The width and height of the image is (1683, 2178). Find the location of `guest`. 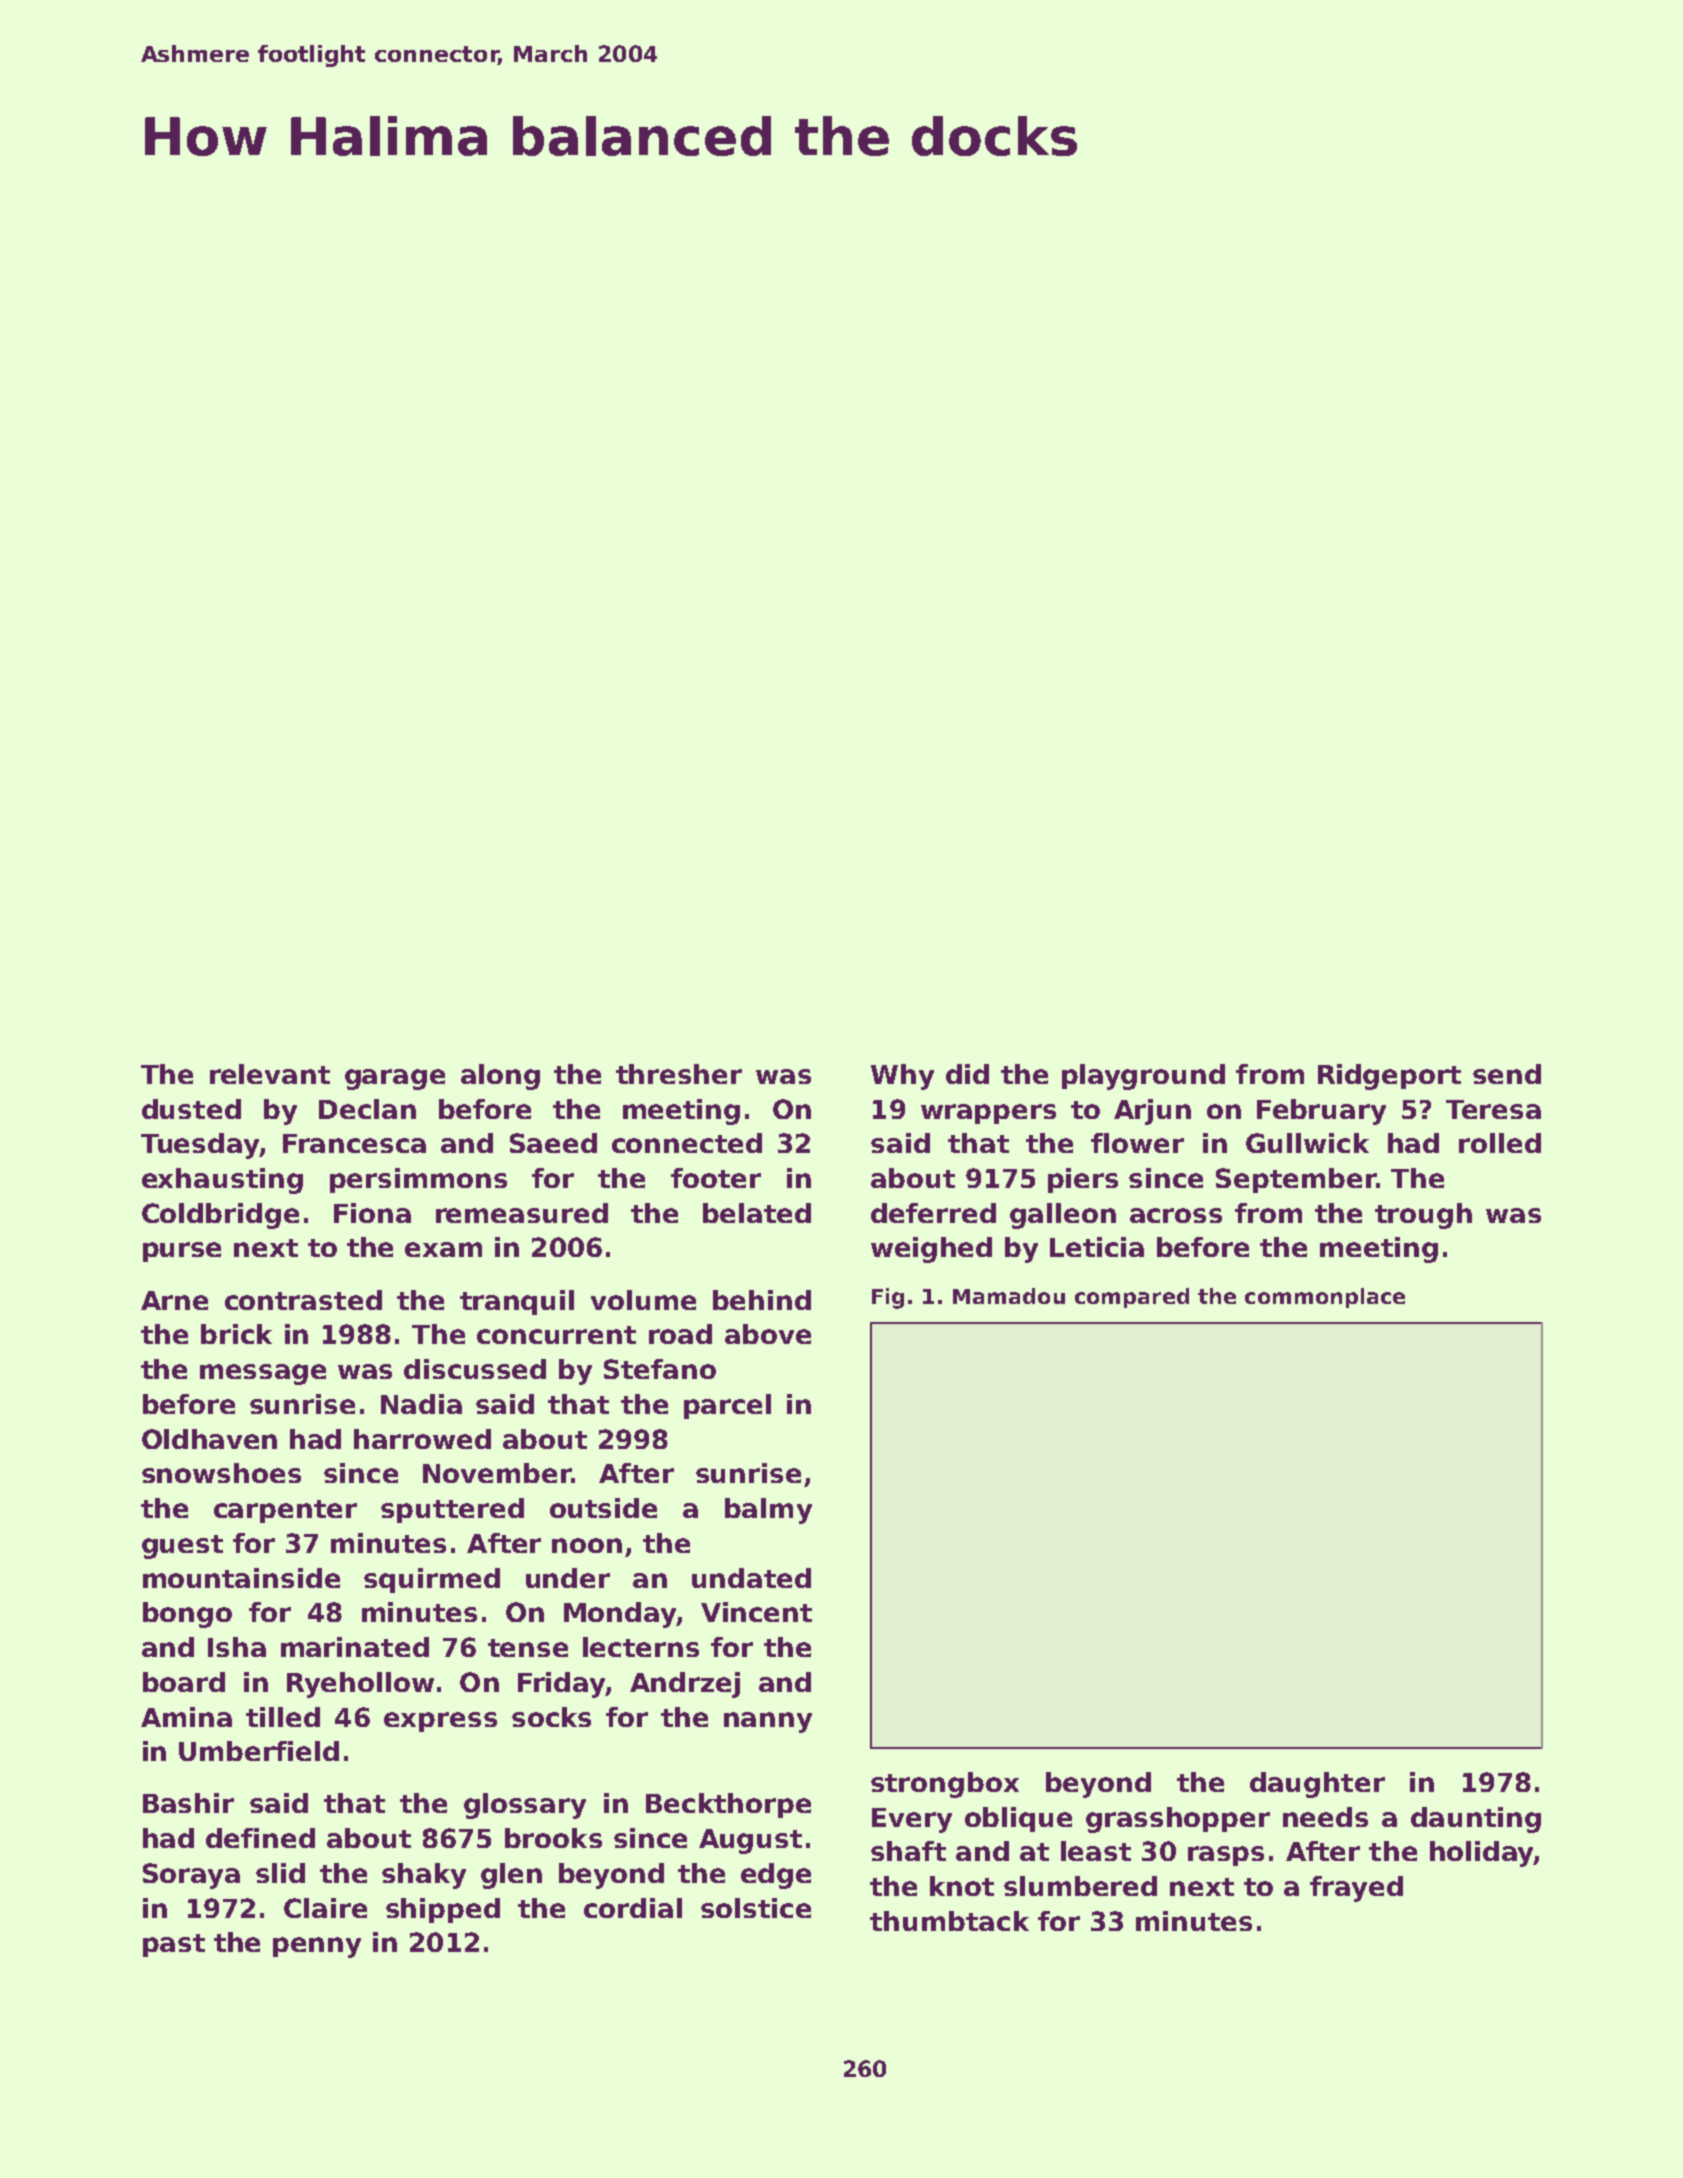

guest is located at coordinates (182, 1547).
